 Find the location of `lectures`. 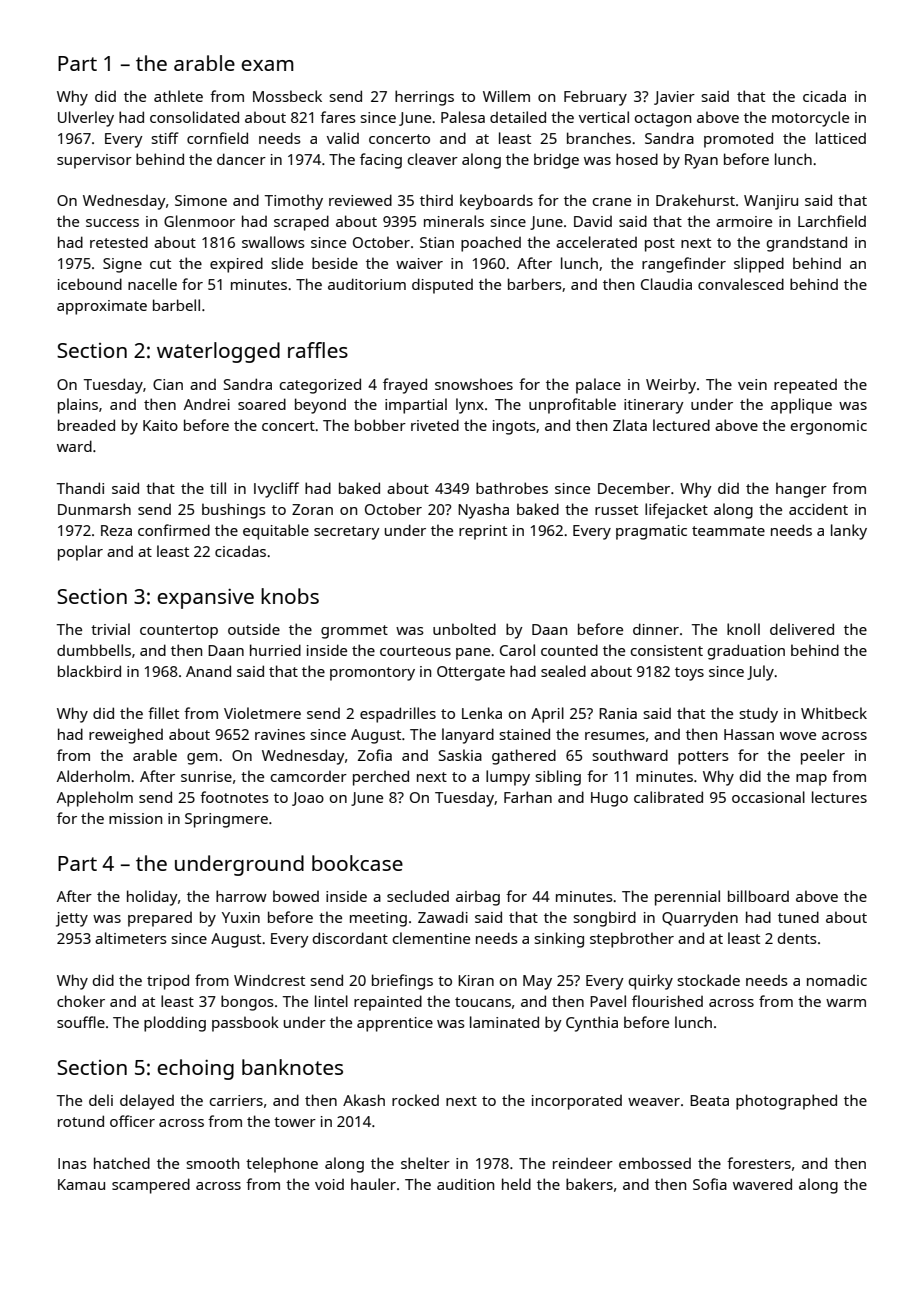

lectures is located at coordinates (839, 797).
